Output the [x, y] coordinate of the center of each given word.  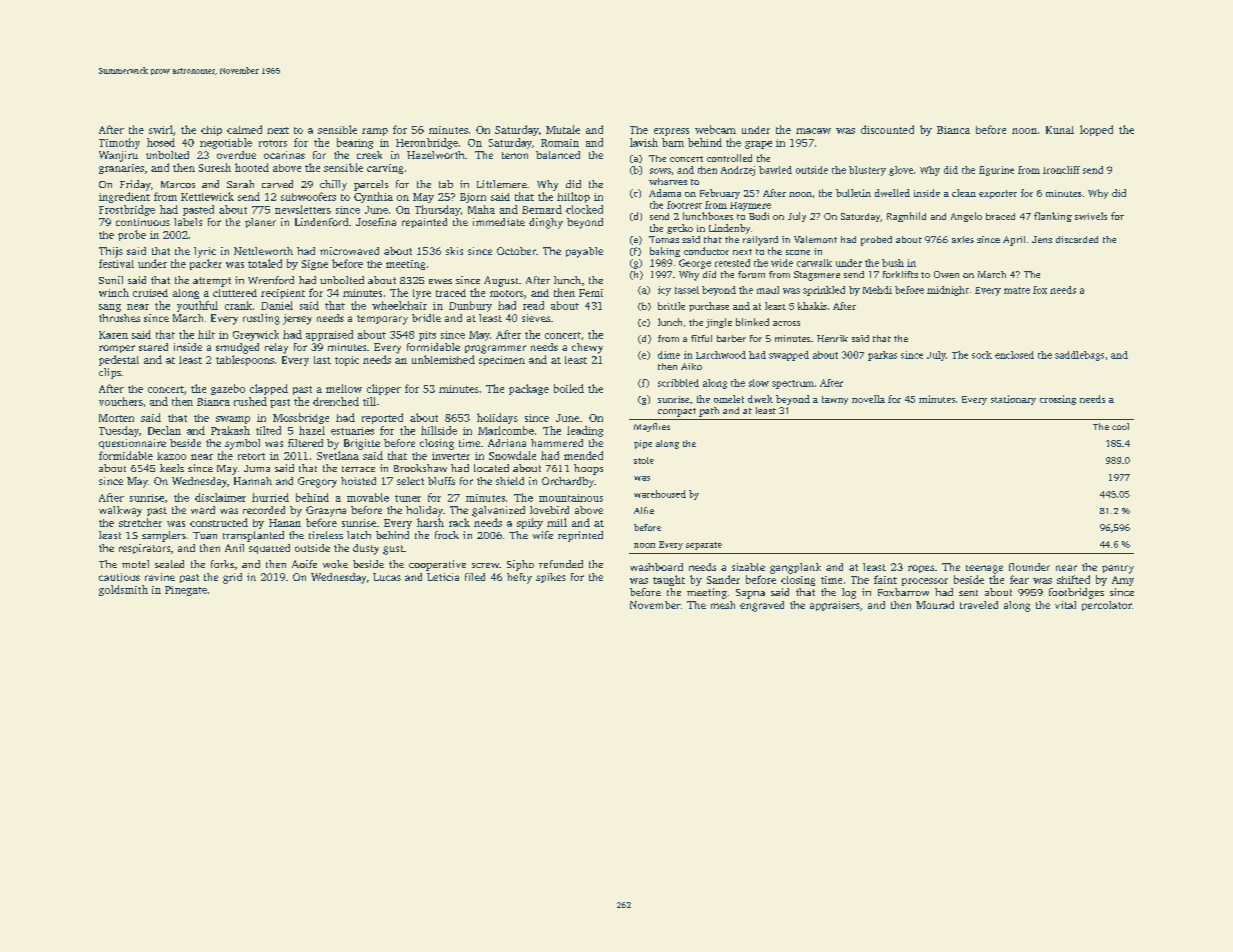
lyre [422, 294]
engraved [762, 606]
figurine [996, 171]
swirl [161, 129]
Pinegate [186, 591]
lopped [1096, 130]
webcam [715, 129]
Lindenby [729, 229]
